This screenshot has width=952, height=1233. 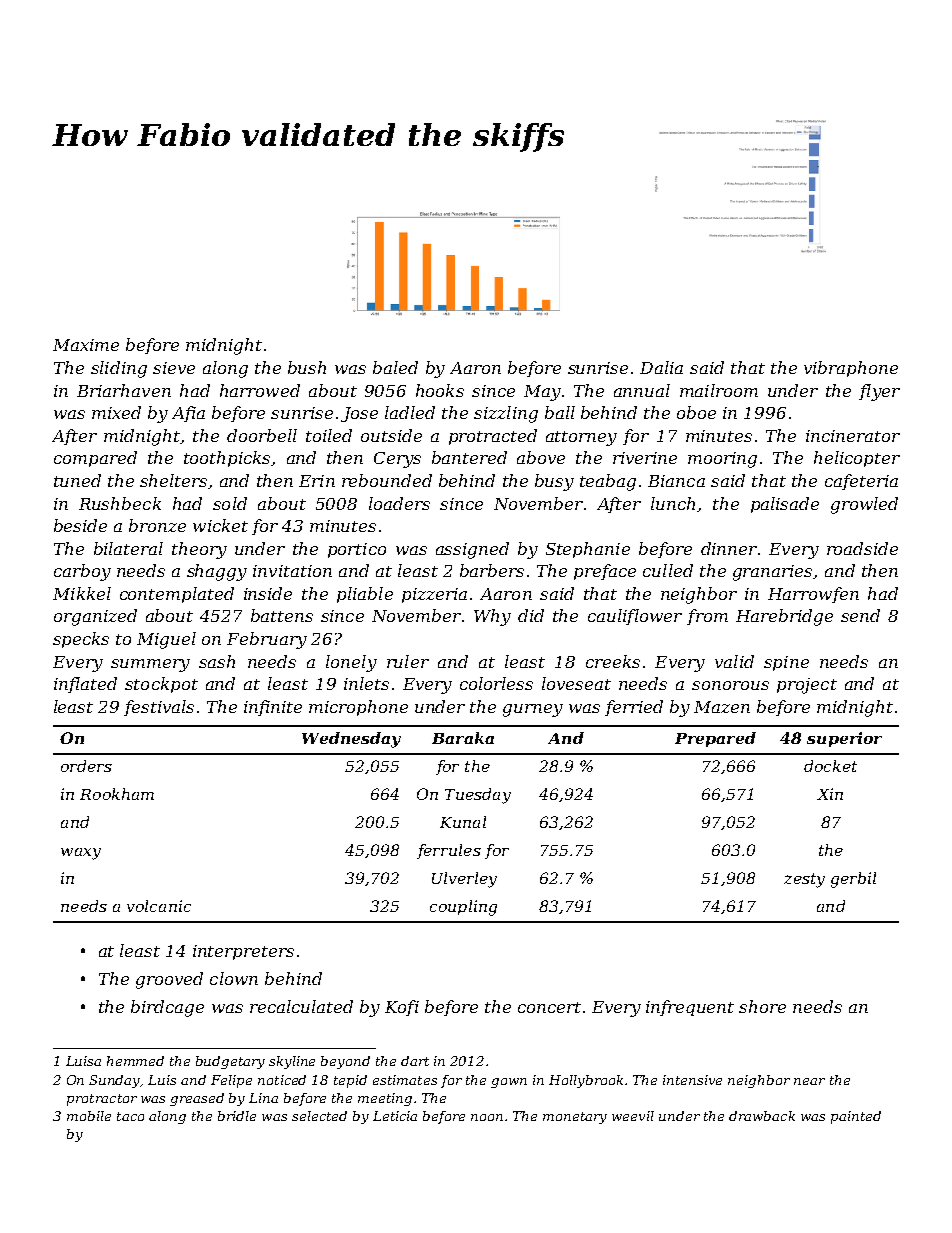 What do you see at coordinates (135, 1061) in the screenshot?
I see `hemmed` at bounding box center [135, 1061].
